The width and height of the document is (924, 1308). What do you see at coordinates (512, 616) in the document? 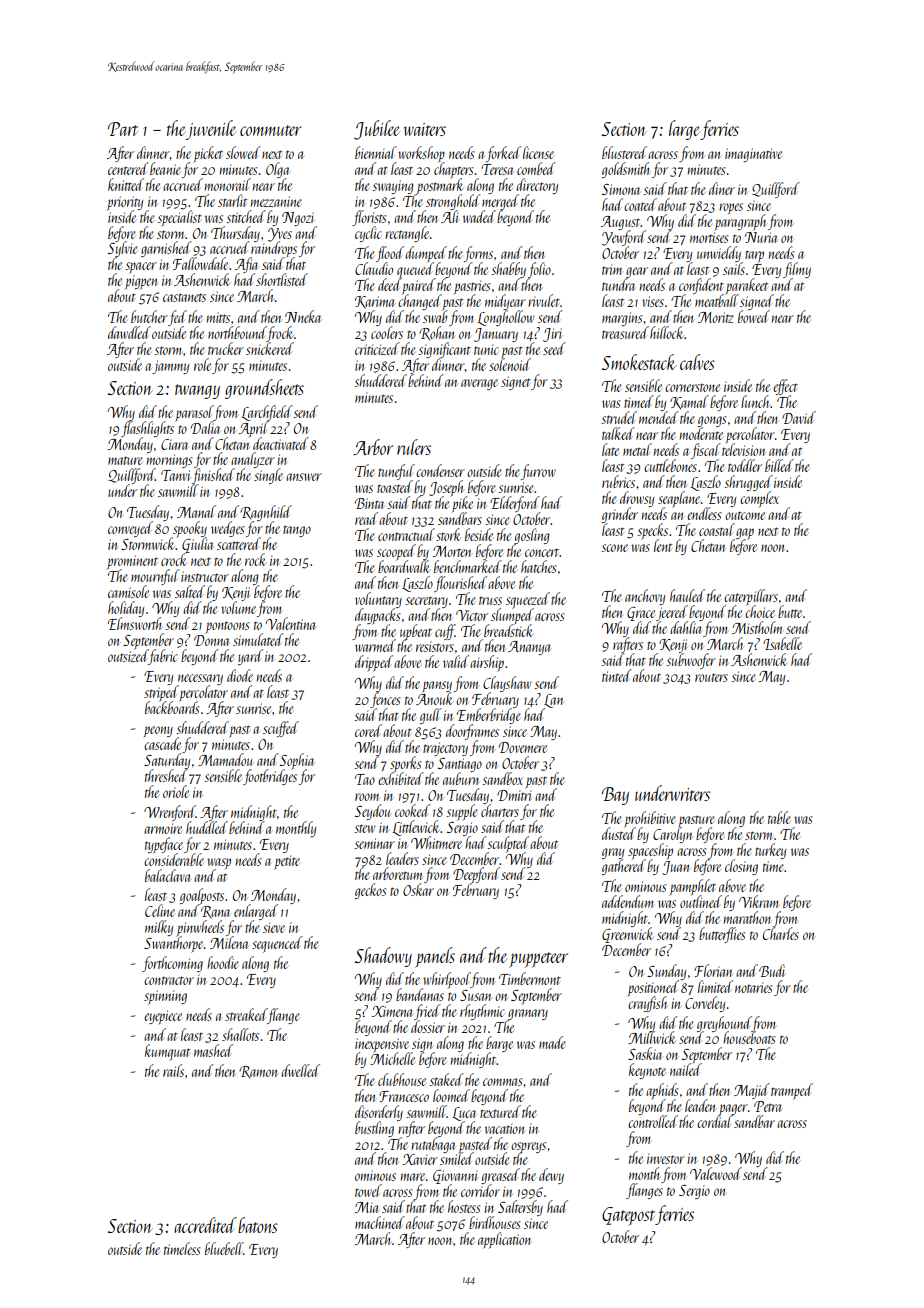
I see `slumped` at bounding box center [512, 616].
